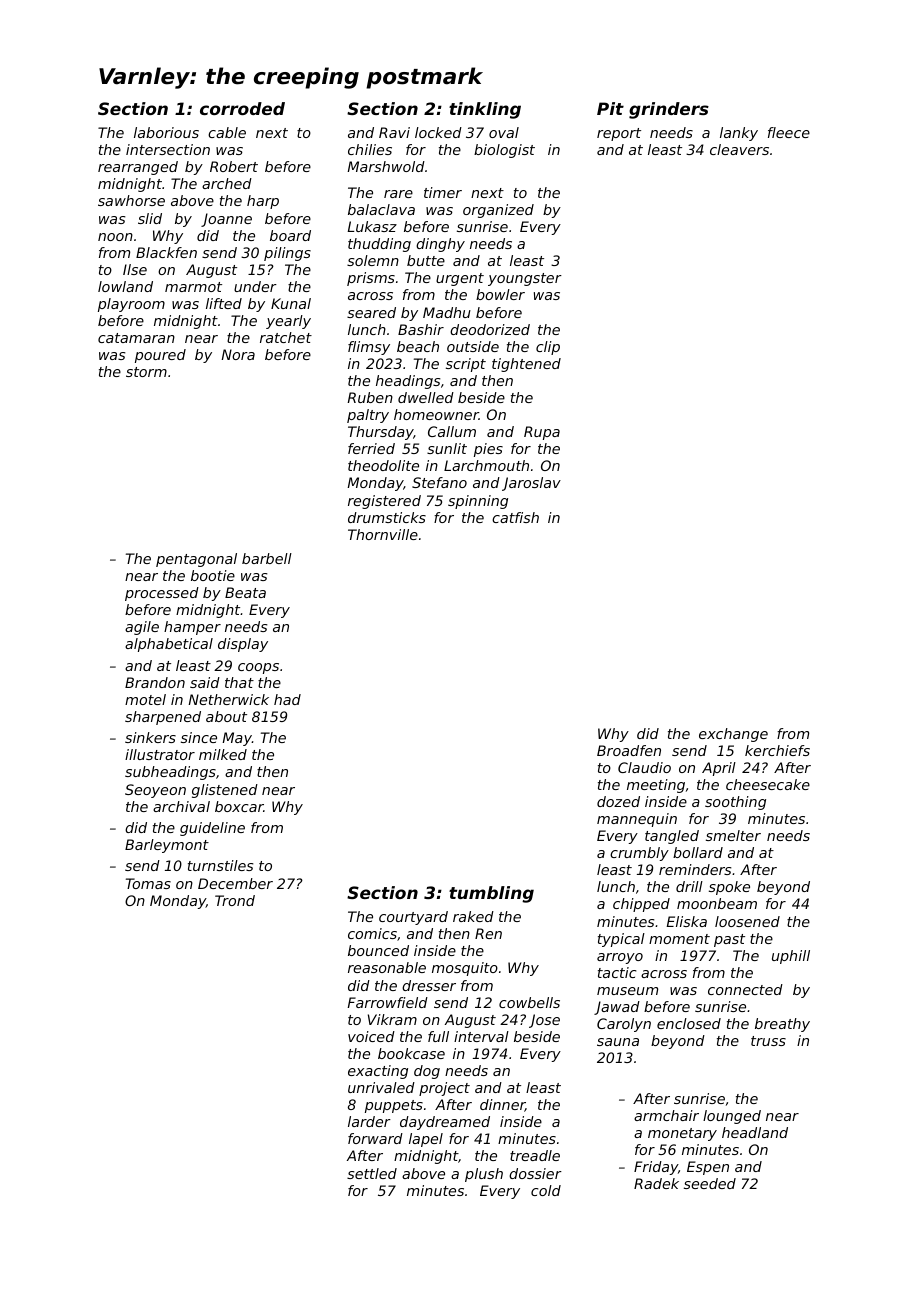 The height and width of the screenshot is (1316, 908). Describe the element at coordinates (733, 735) in the screenshot. I see `exchange` at that location.
